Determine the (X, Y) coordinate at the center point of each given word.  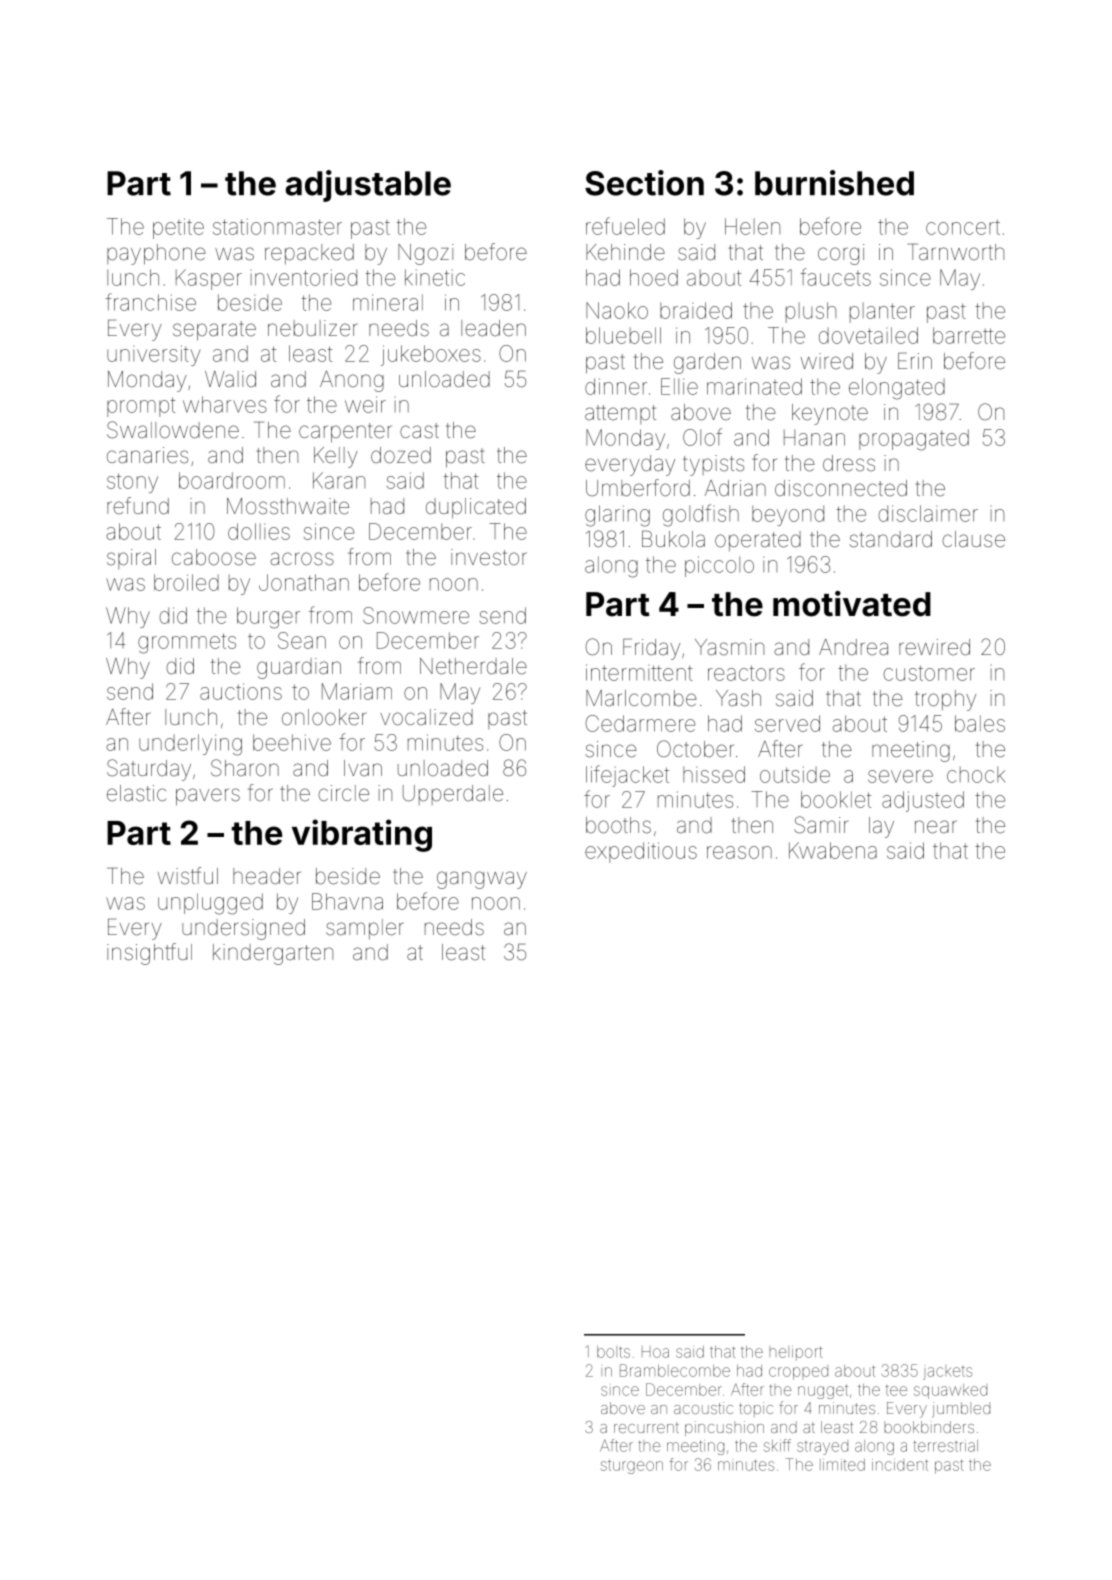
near (936, 827)
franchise (151, 302)
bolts (613, 1352)
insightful (149, 954)
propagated (914, 440)
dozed (401, 455)
